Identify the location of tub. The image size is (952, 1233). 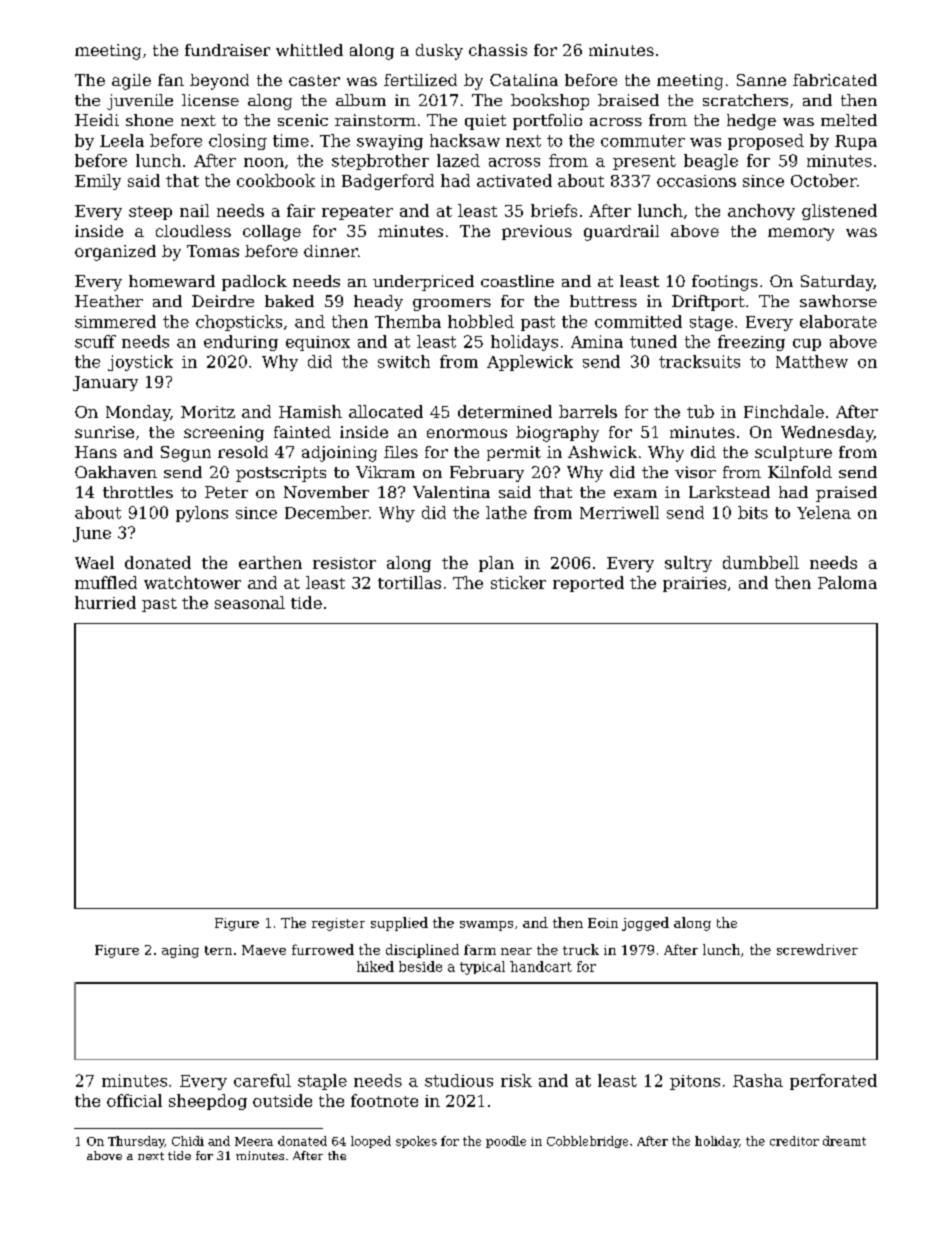
(700, 411).
